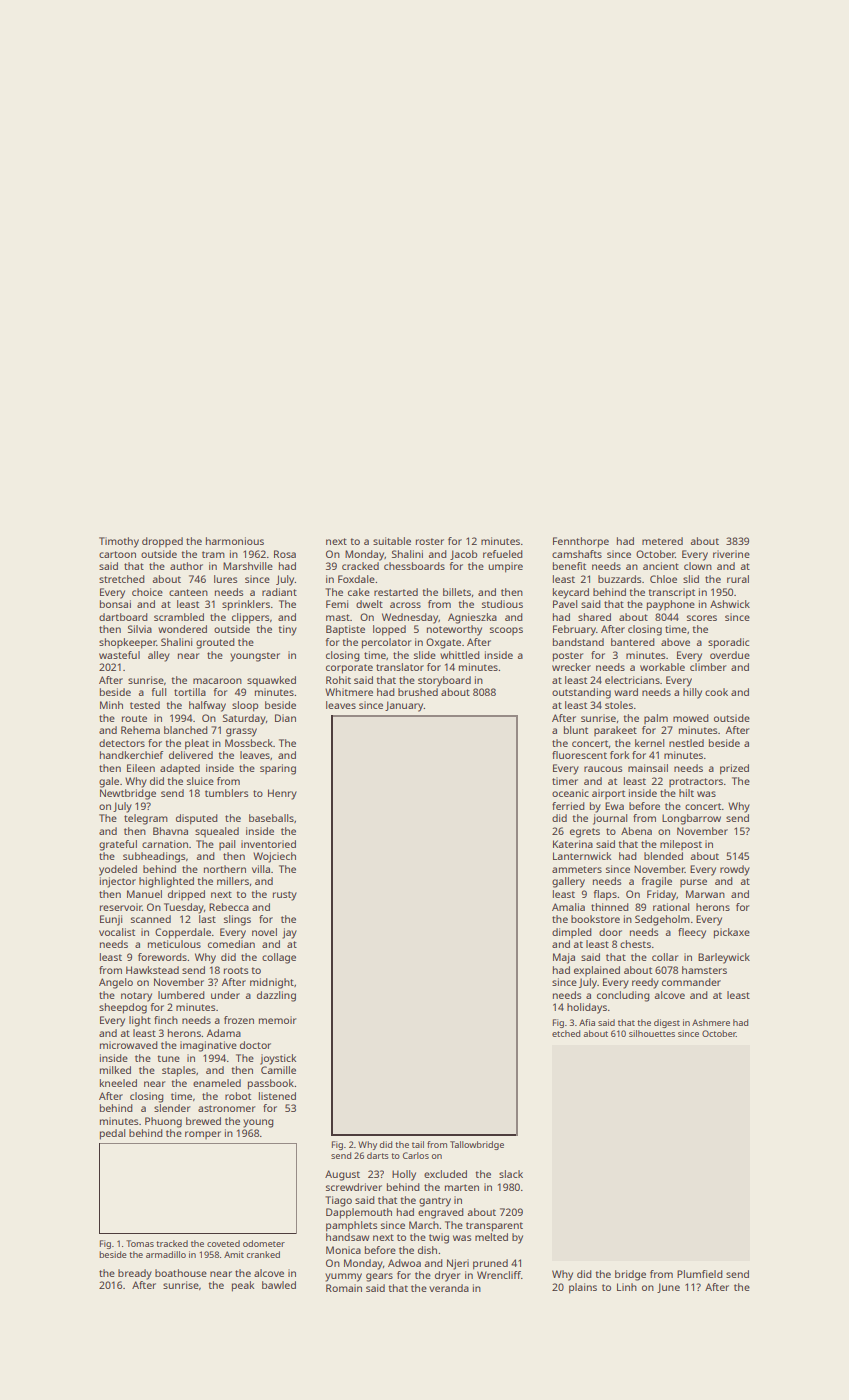  I want to click on roots, so click(236, 970).
